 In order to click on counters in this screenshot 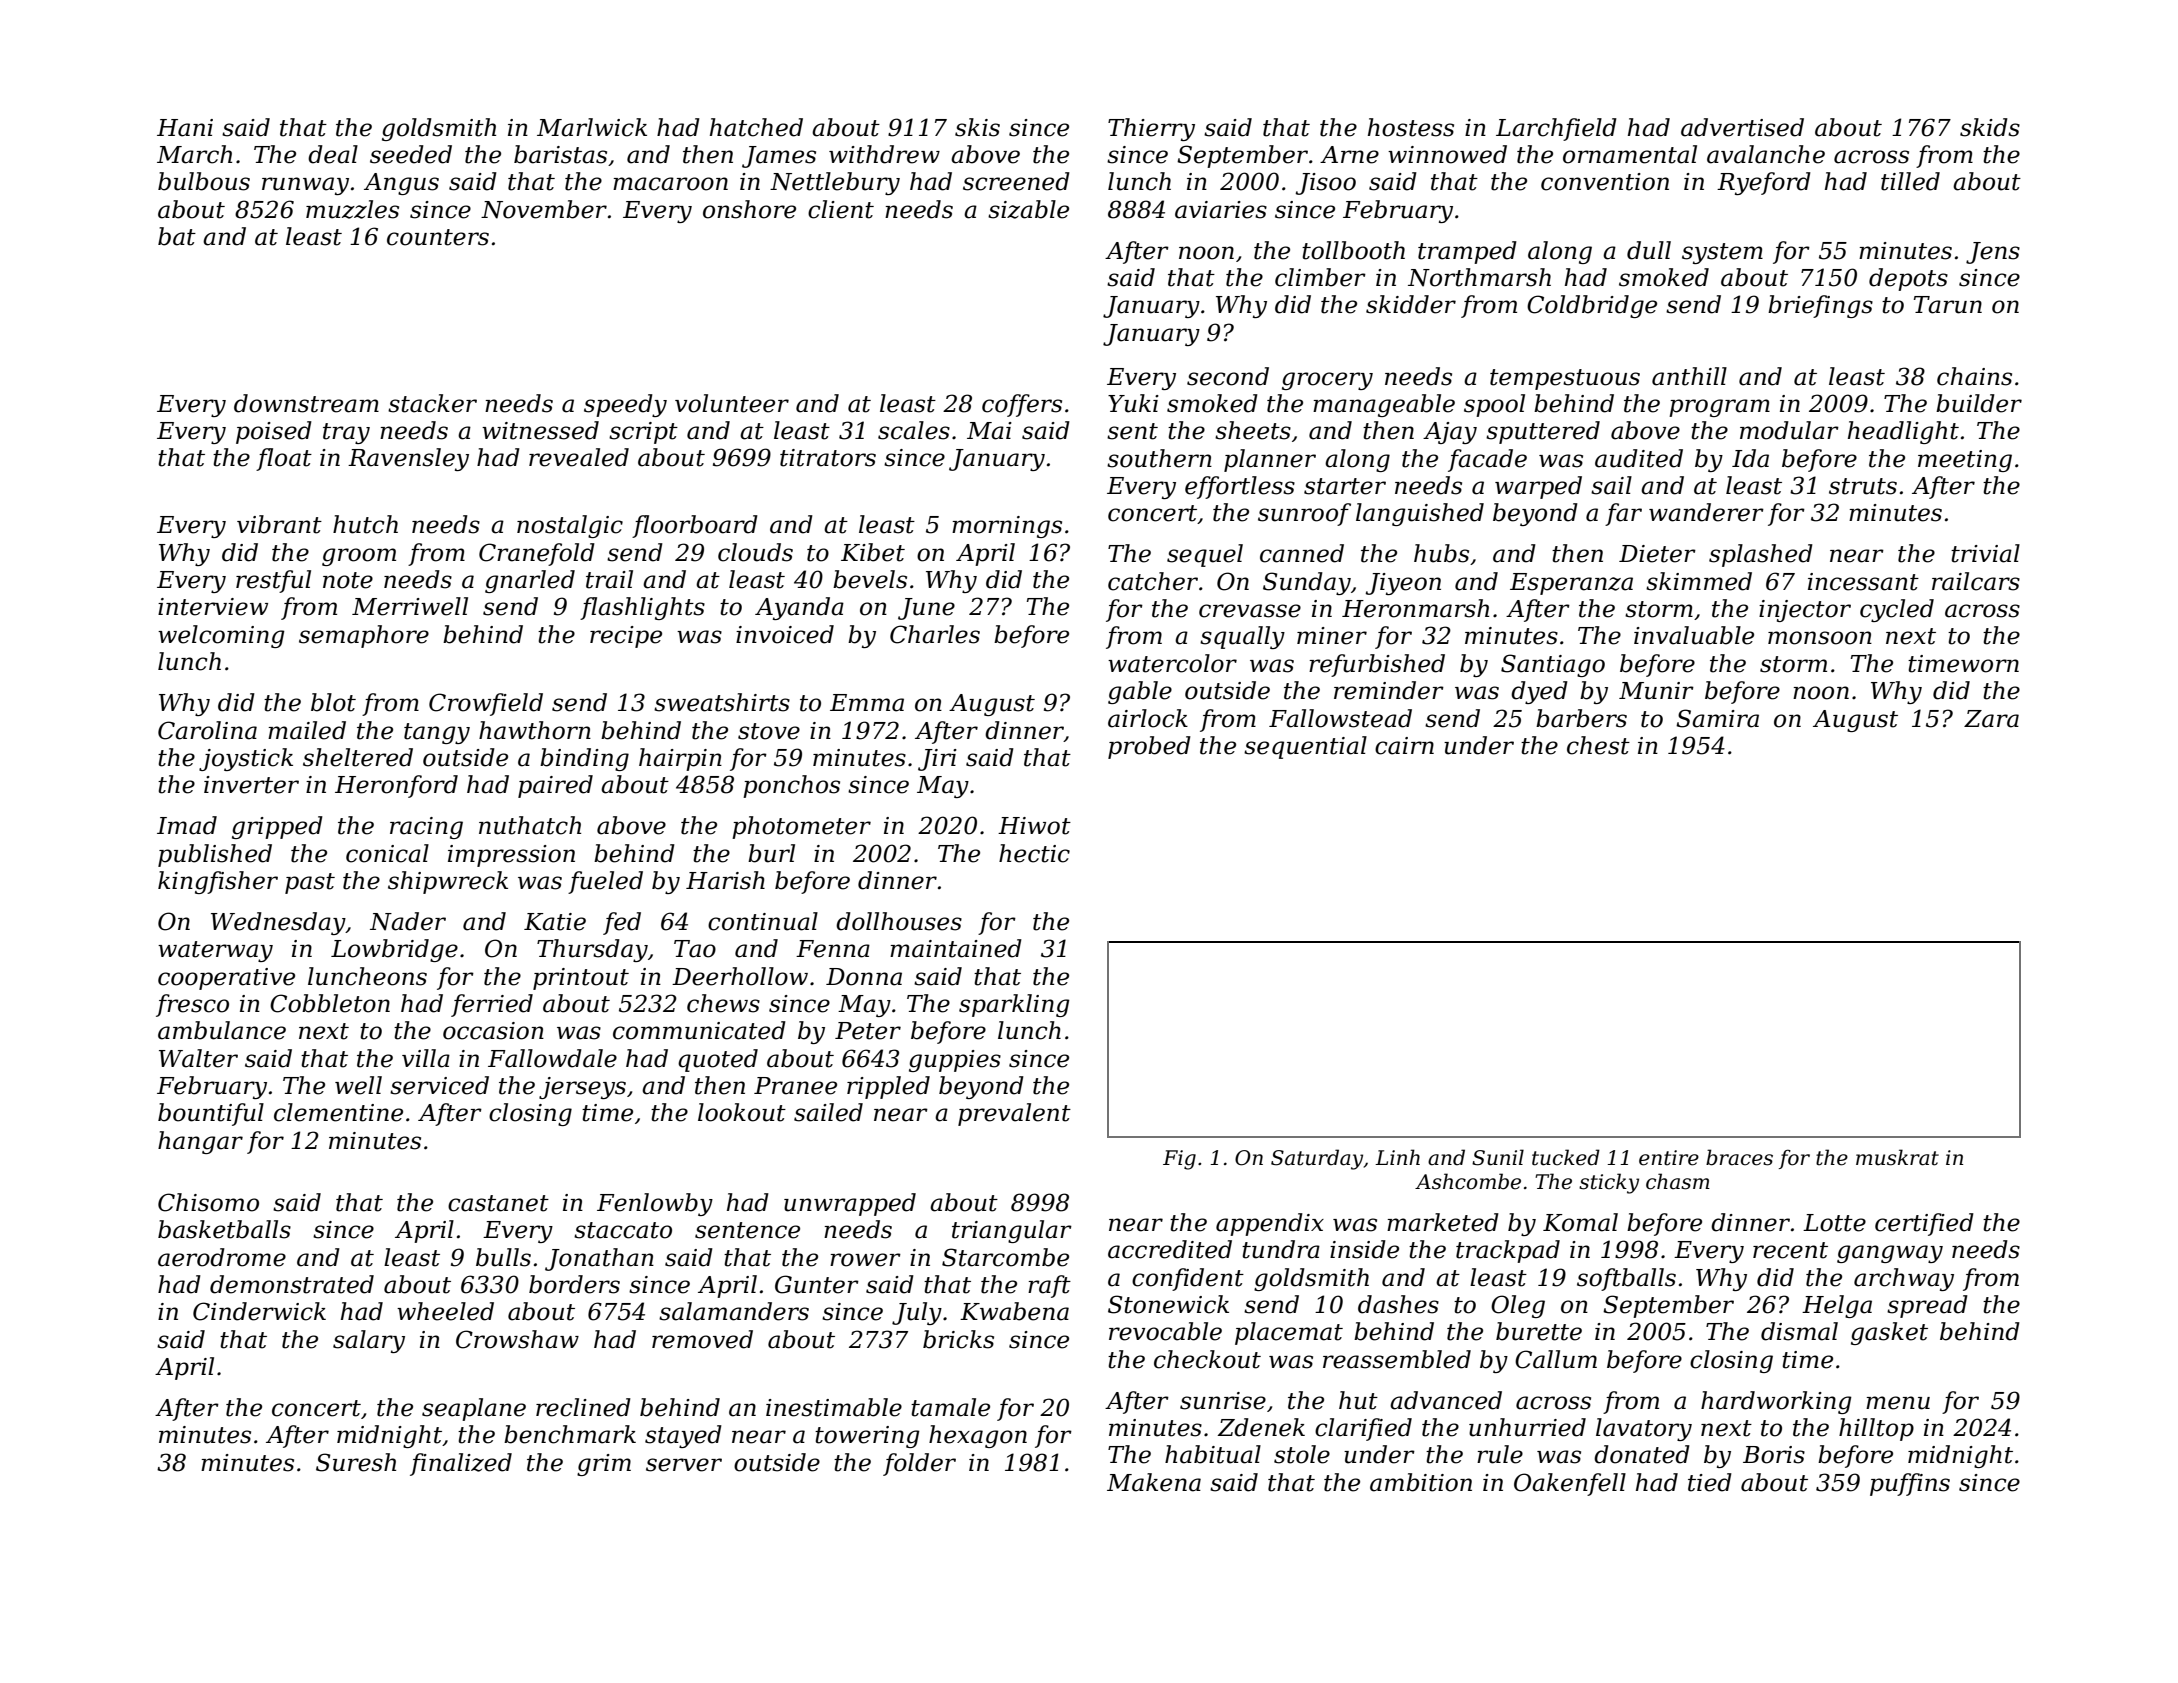, I will do `click(438, 237)`.
